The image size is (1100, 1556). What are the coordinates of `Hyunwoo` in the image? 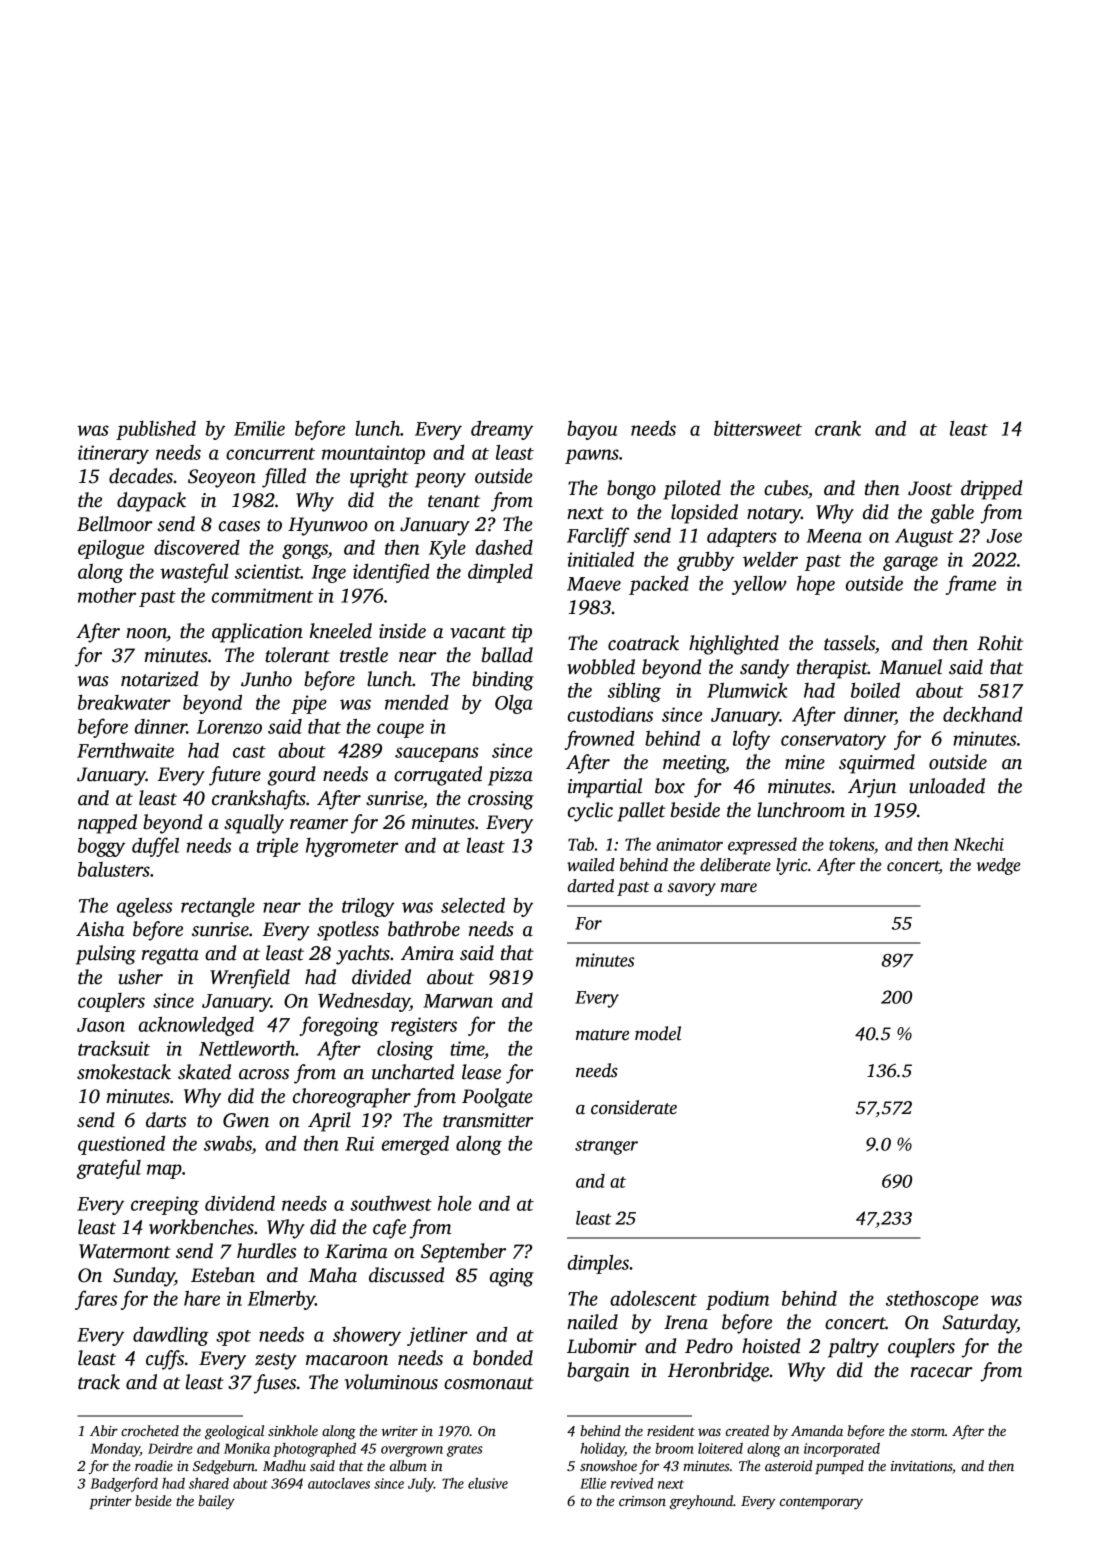 It's located at (328, 526).
